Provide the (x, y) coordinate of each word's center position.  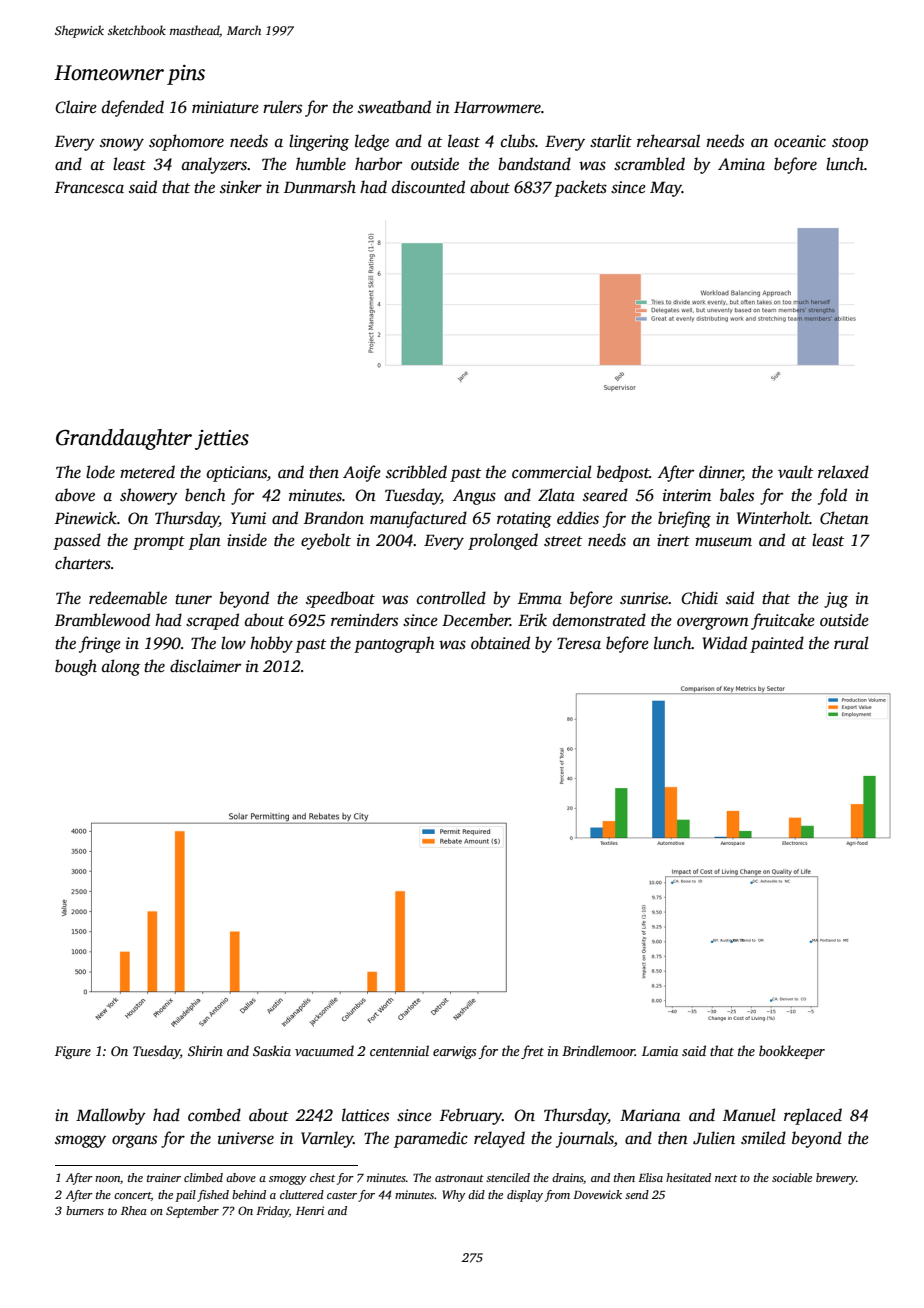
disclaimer (205, 666)
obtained (500, 643)
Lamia (660, 1051)
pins (186, 75)
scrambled (649, 164)
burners (85, 1210)
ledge (372, 142)
